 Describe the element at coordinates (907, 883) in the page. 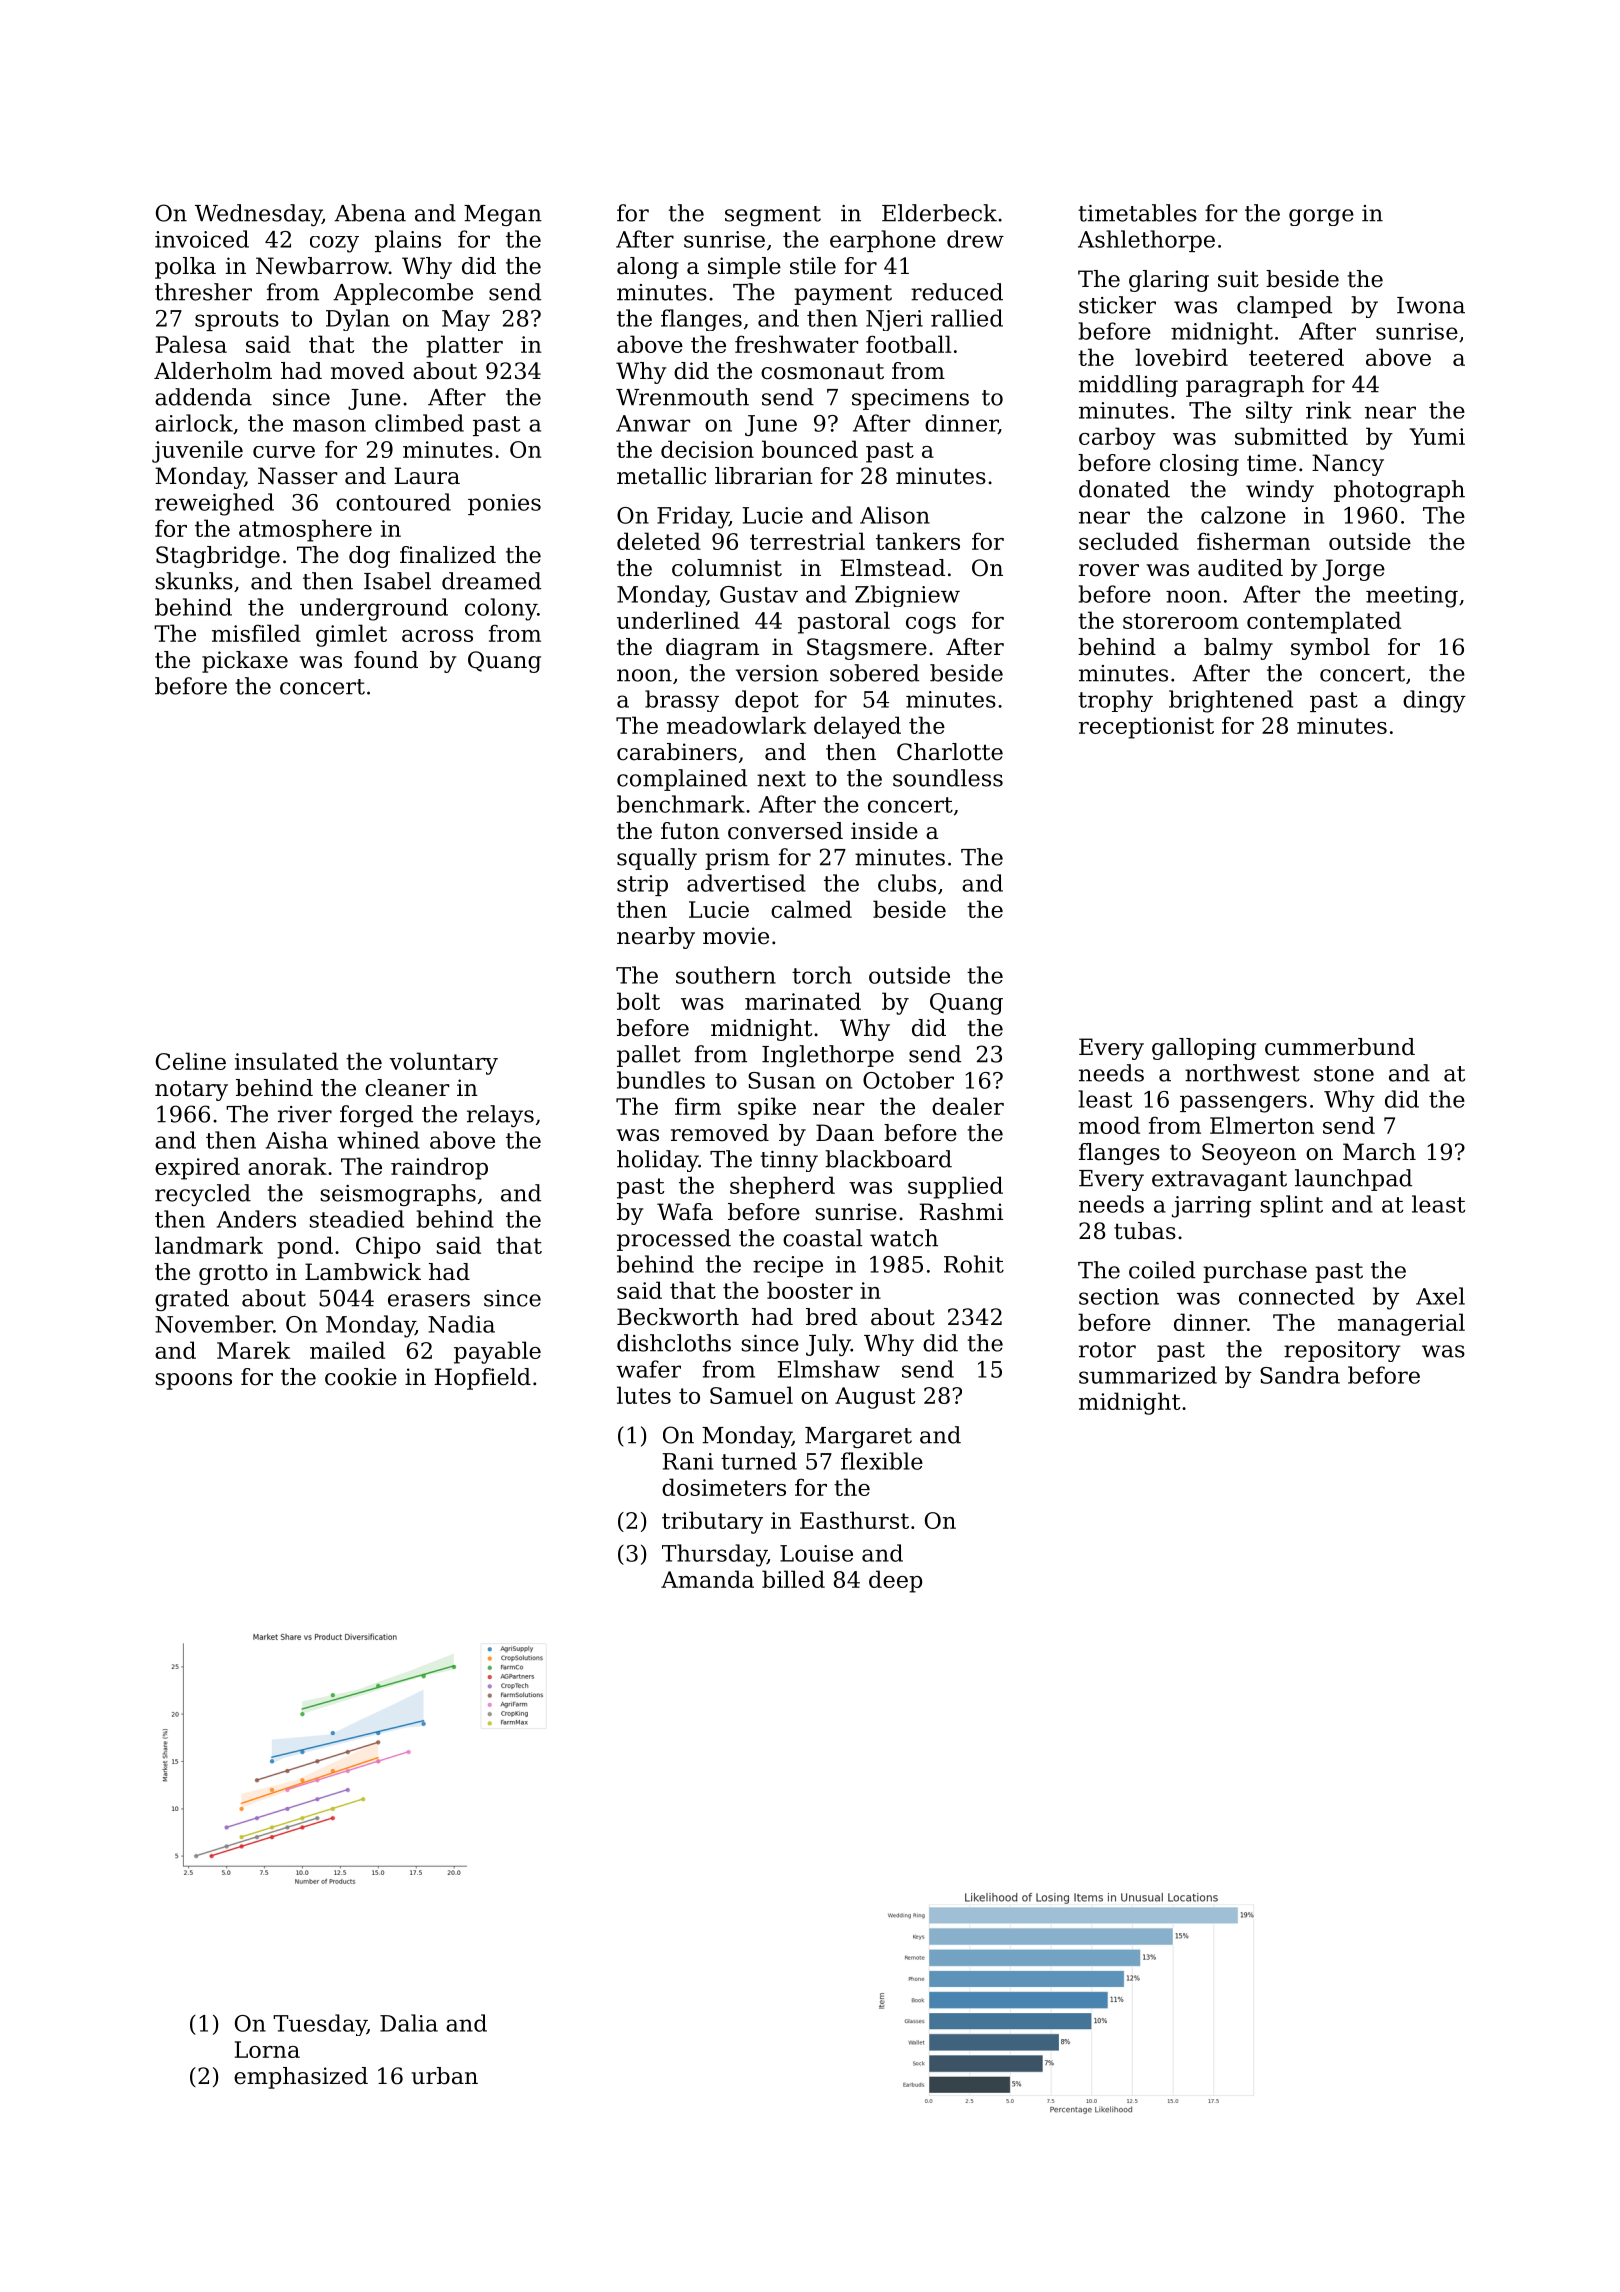

I see `clubs` at that location.
